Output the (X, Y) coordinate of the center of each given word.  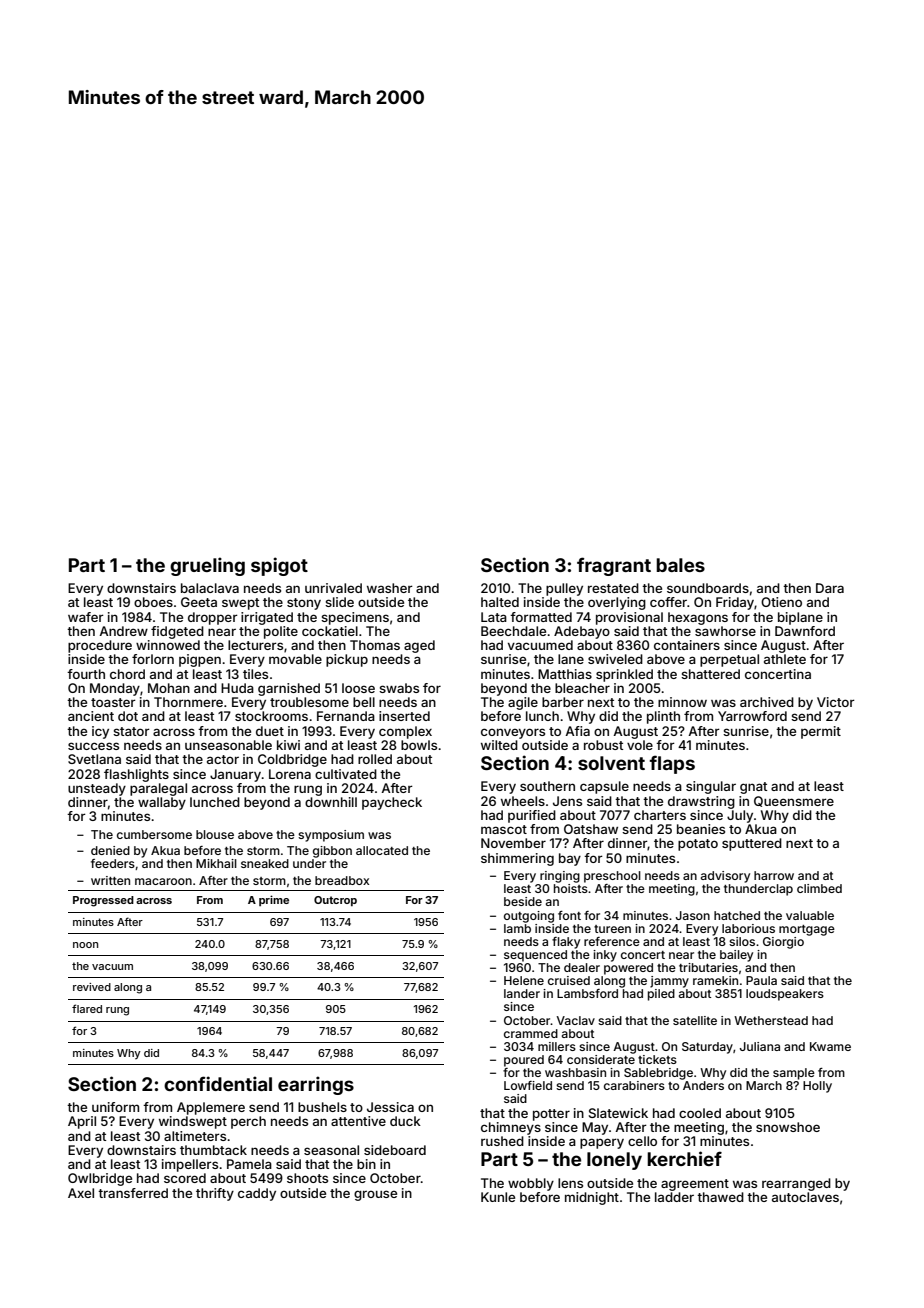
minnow (682, 702)
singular (711, 787)
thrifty (215, 1194)
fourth (86, 674)
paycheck (392, 803)
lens (570, 1183)
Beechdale (513, 631)
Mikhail (216, 863)
